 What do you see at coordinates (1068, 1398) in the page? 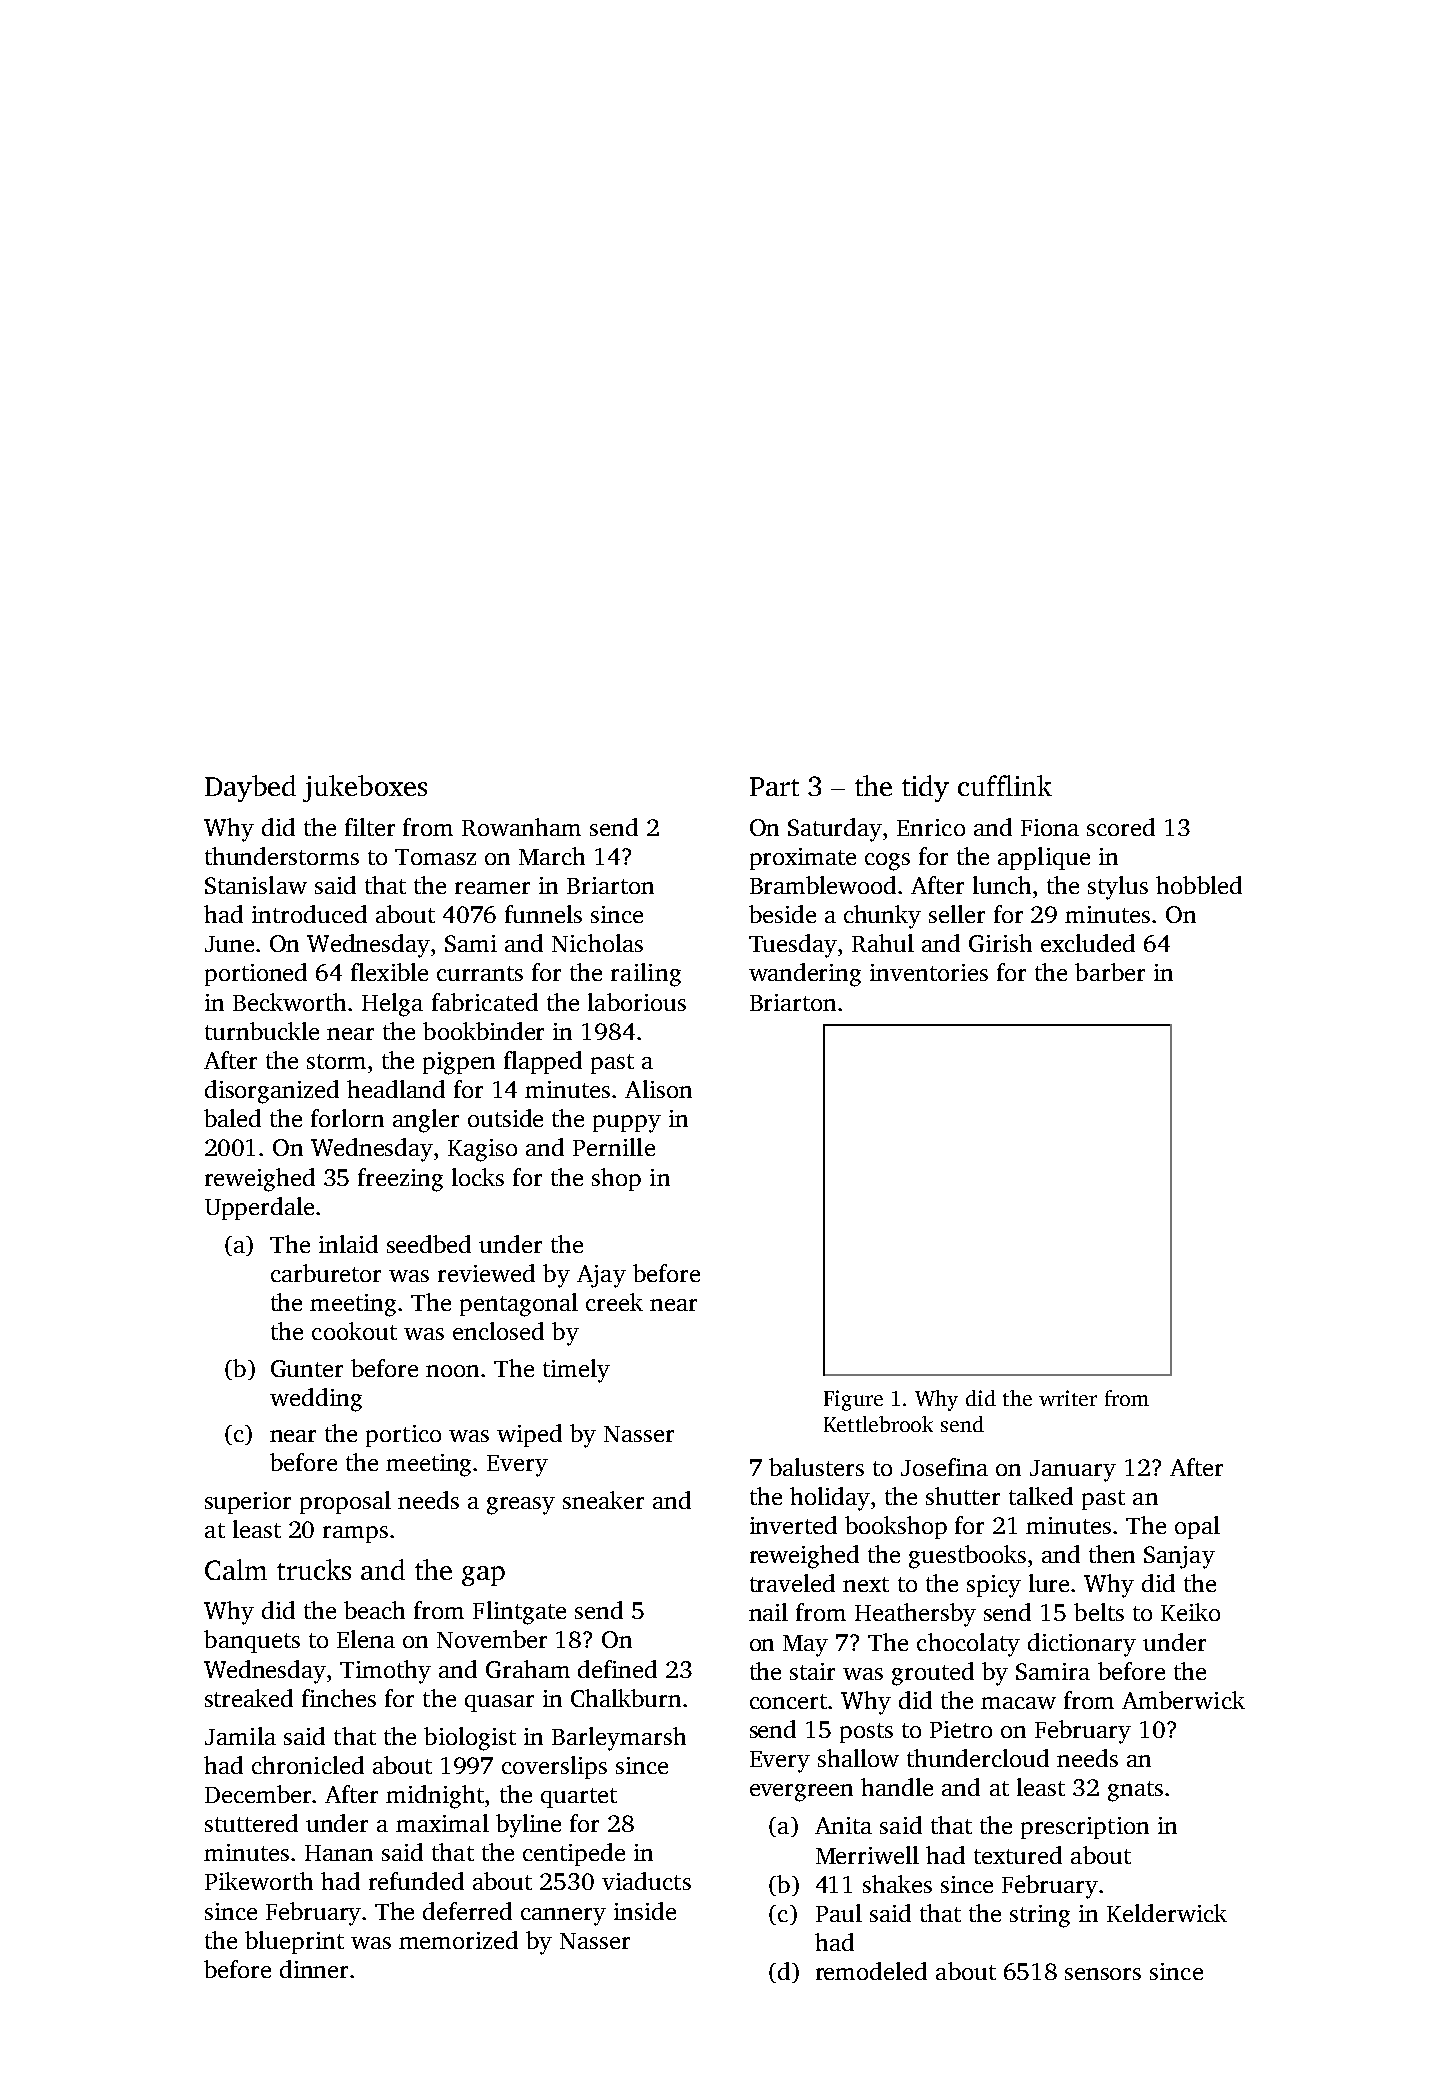
I see `writer` at bounding box center [1068, 1398].
